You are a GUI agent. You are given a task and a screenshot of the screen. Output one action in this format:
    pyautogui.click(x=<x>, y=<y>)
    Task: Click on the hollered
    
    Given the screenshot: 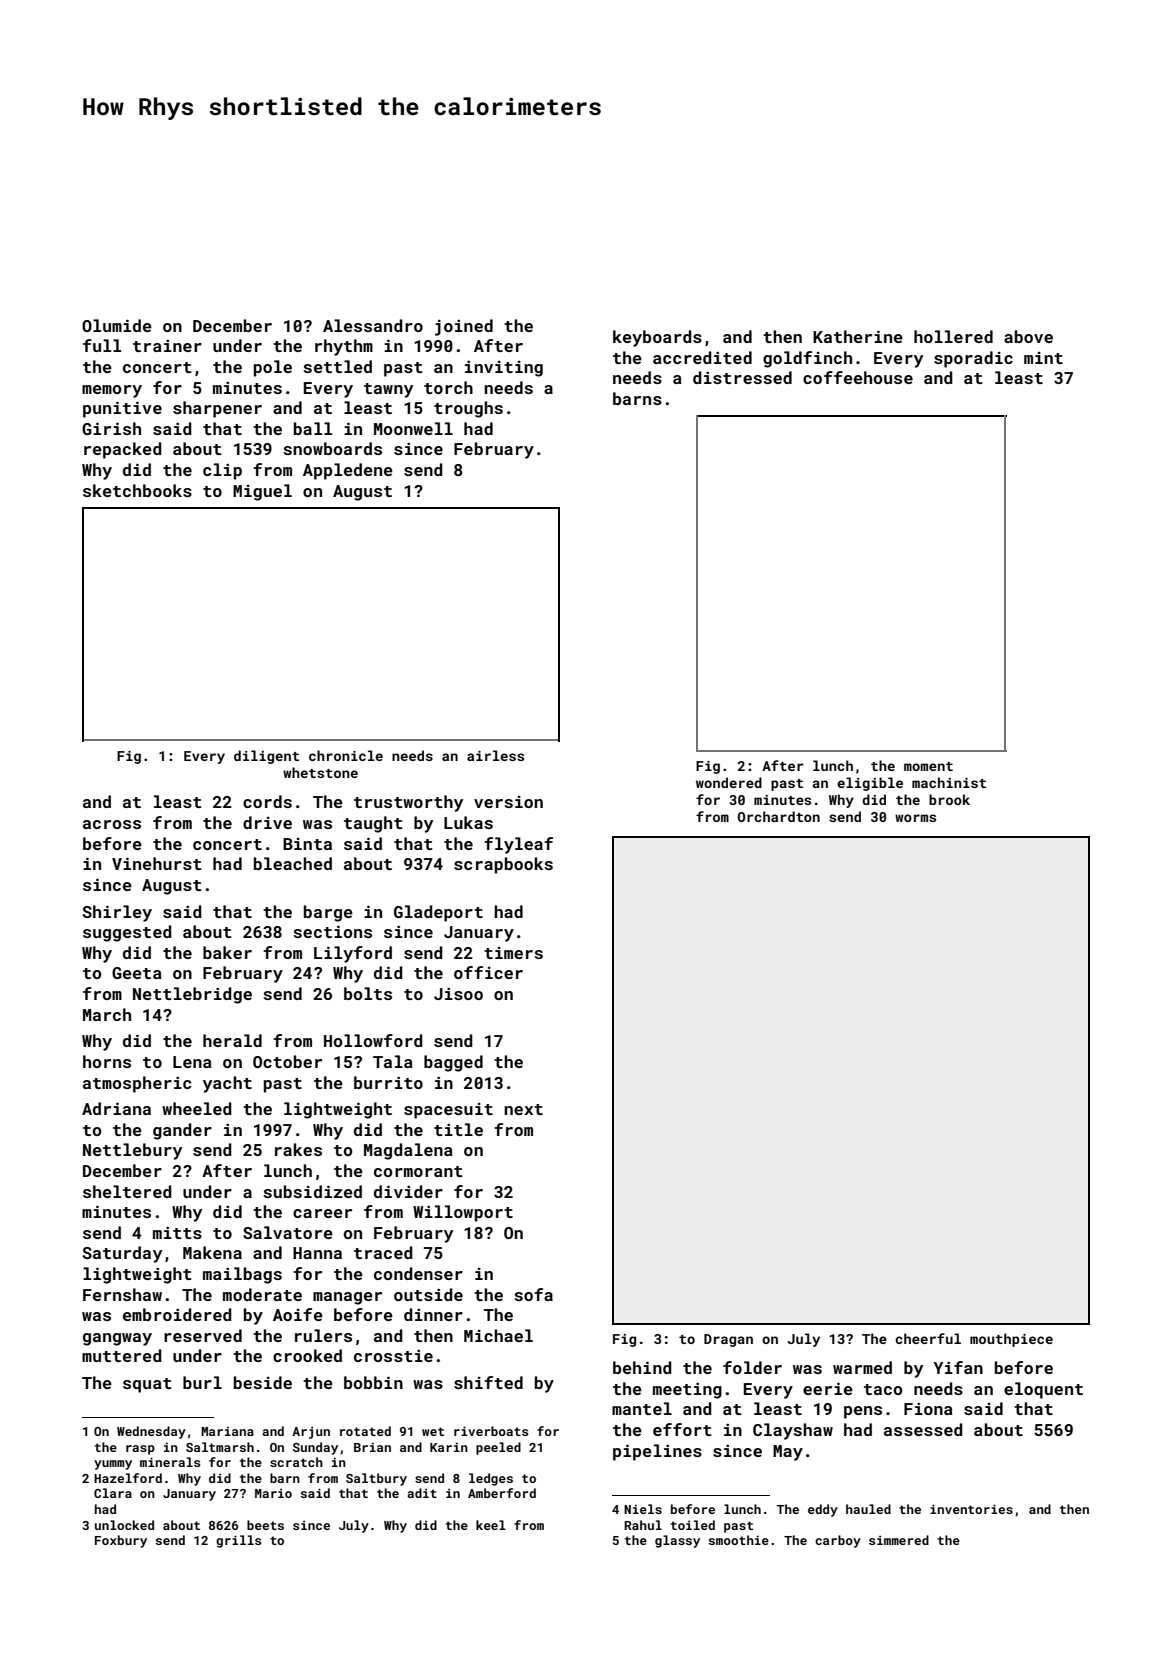 What is the action you would take?
    pyautogui.click(x=953, y=336)
